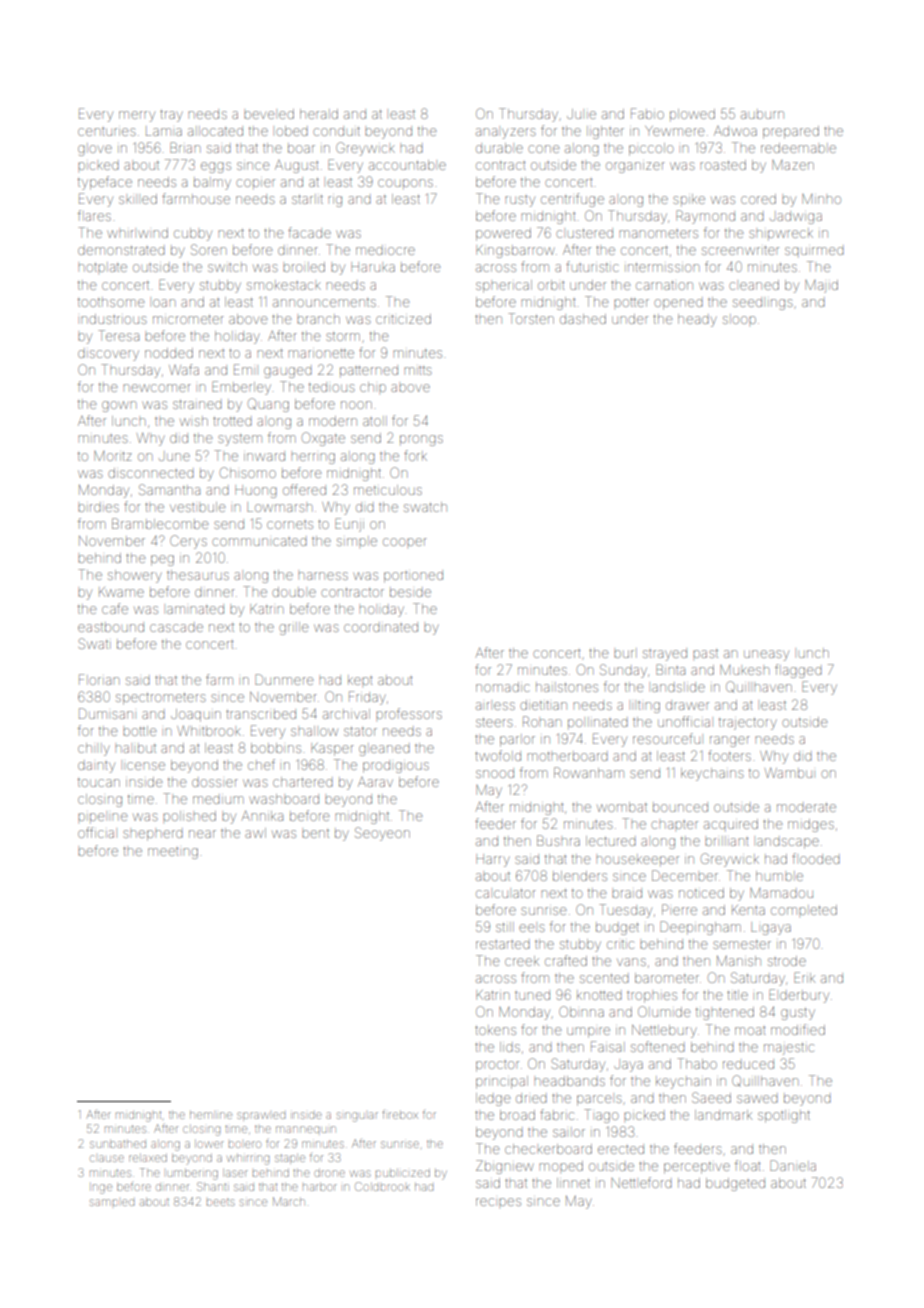 The image size is (924, 1308). I want to click on plowed, so click(692, 114).
